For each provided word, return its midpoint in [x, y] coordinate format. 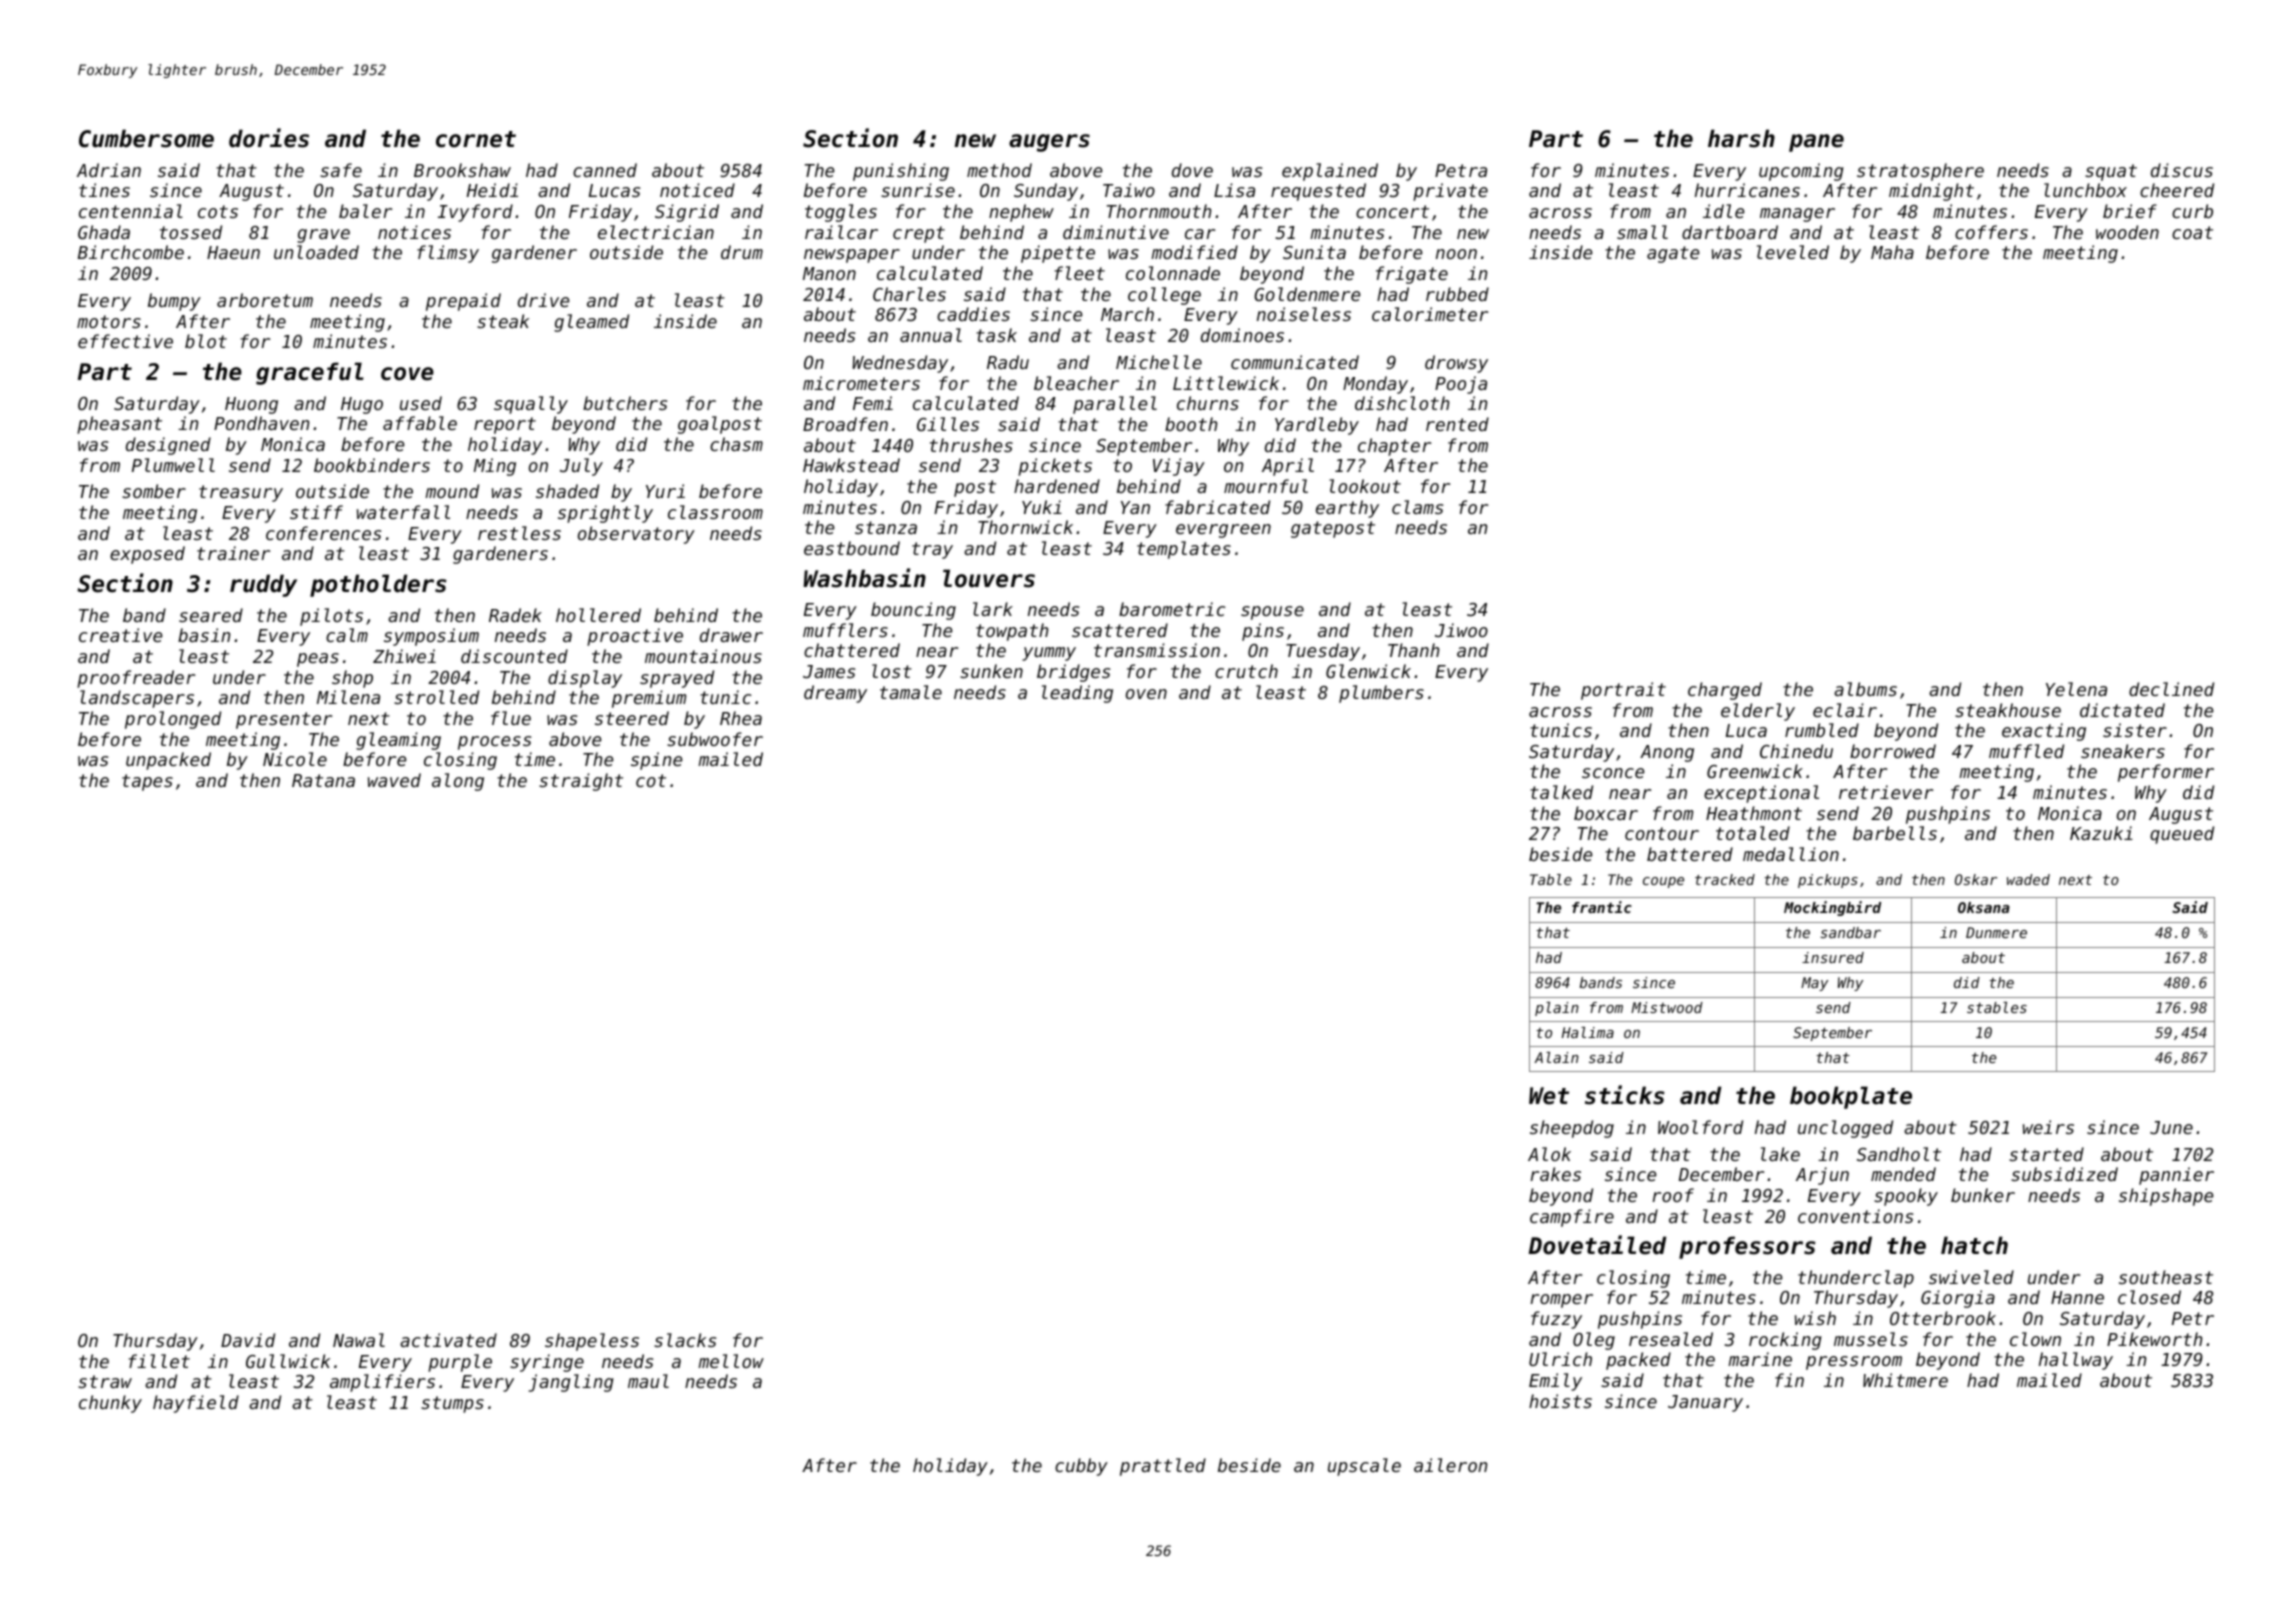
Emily [1555, 1382]
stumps [452, 1404]
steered [632, 718]
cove [407, 374]
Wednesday [900, 364]
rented [1457, 424]
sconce [1613, 773]
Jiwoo [1461, 630]
